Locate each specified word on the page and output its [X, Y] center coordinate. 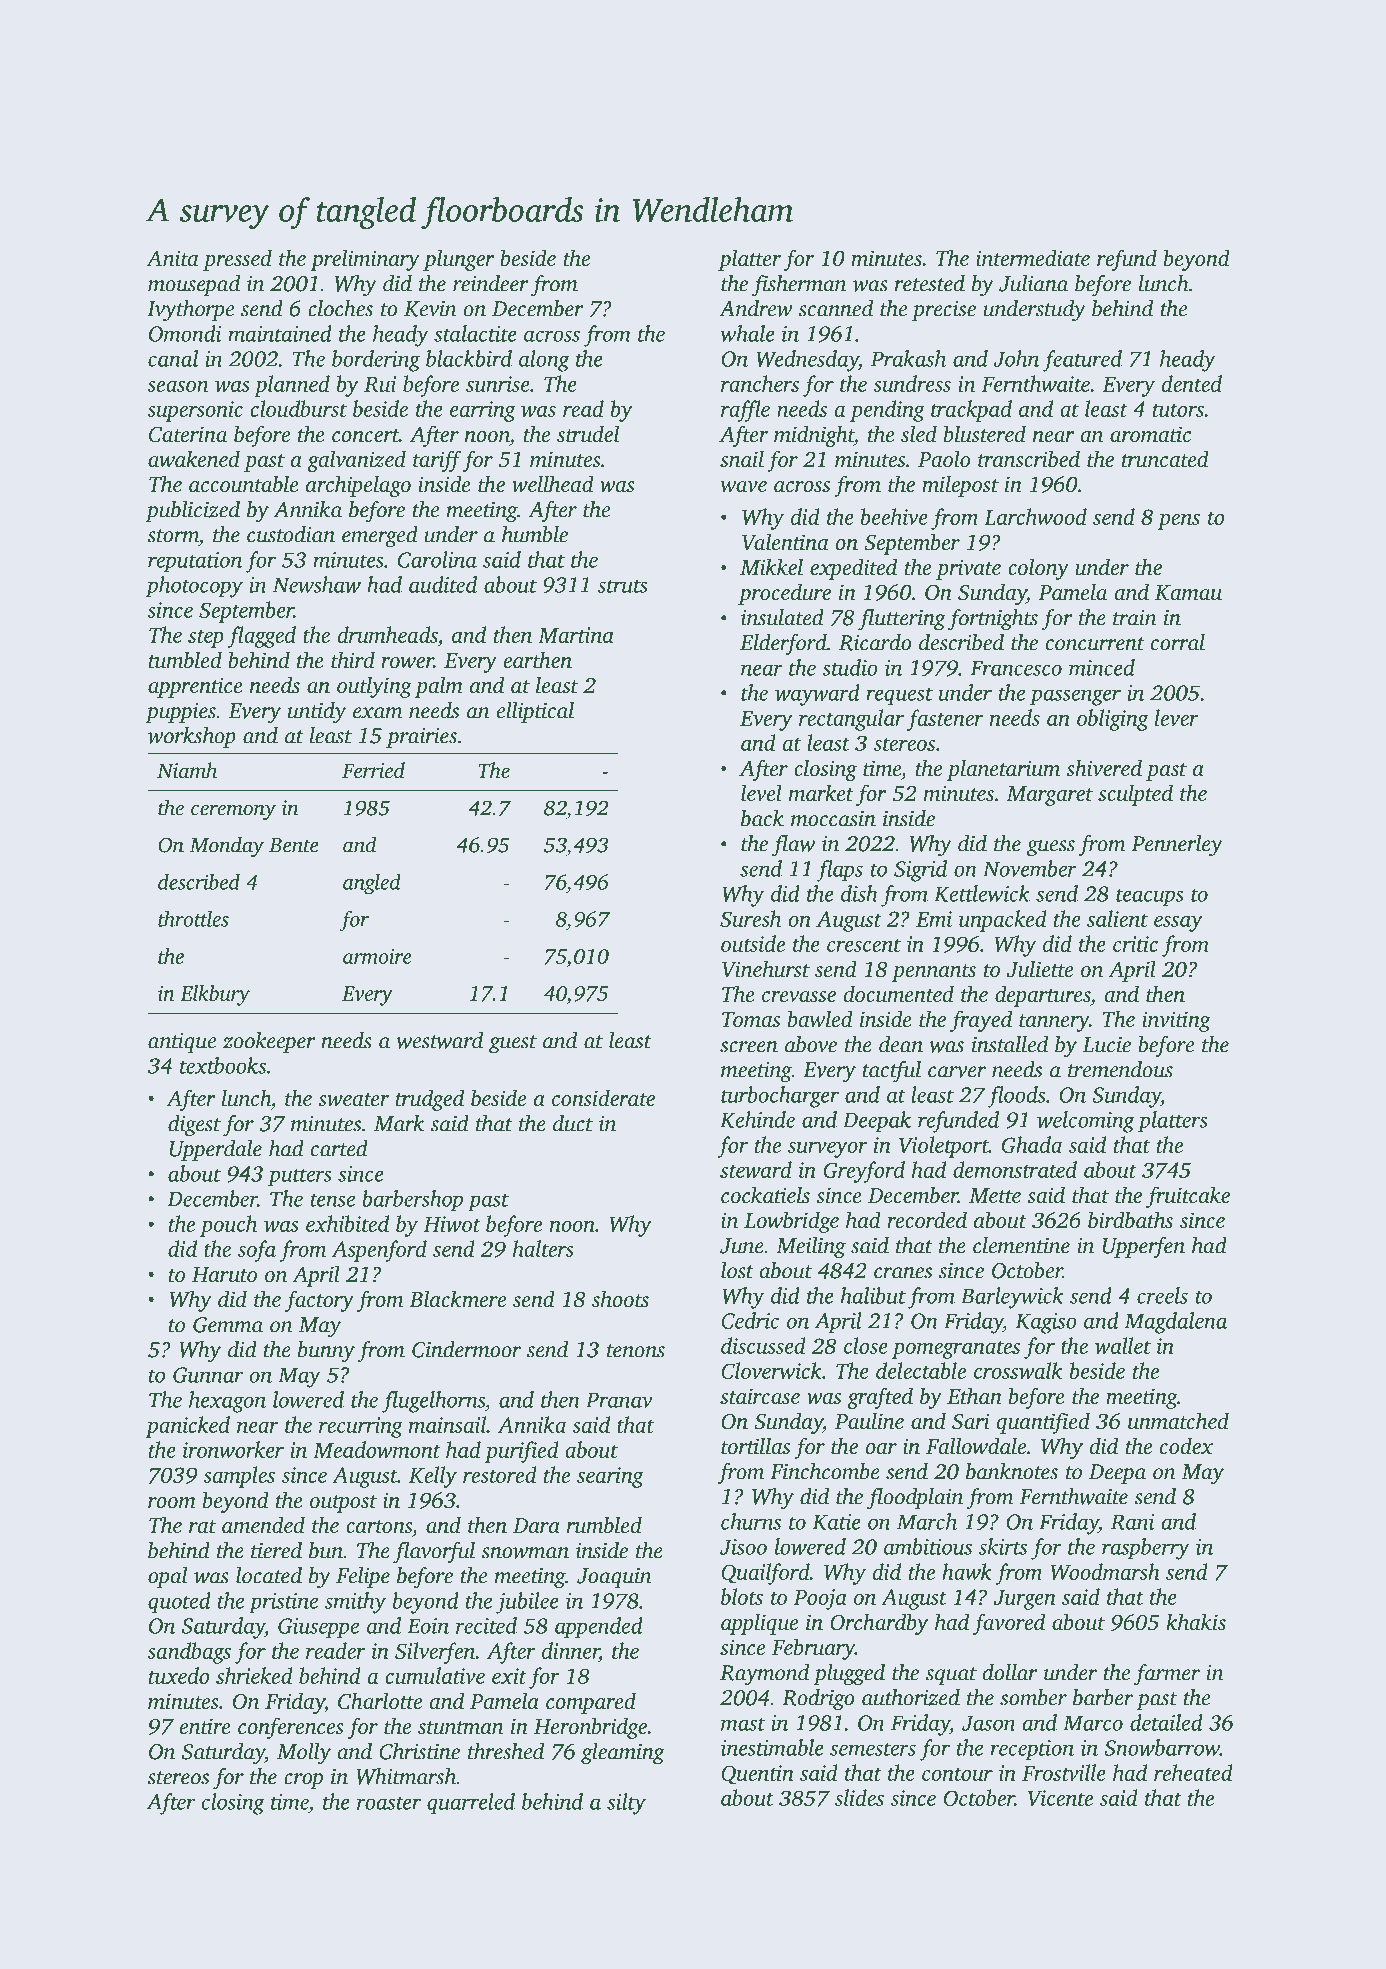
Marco [1093, 1723]
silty [626, 1804]
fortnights [993, 620]
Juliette [1040, 969]
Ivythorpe [190, 311]
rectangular [851, 720]
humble [535, 534]
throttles [193, 919]
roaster [389, 1803]
